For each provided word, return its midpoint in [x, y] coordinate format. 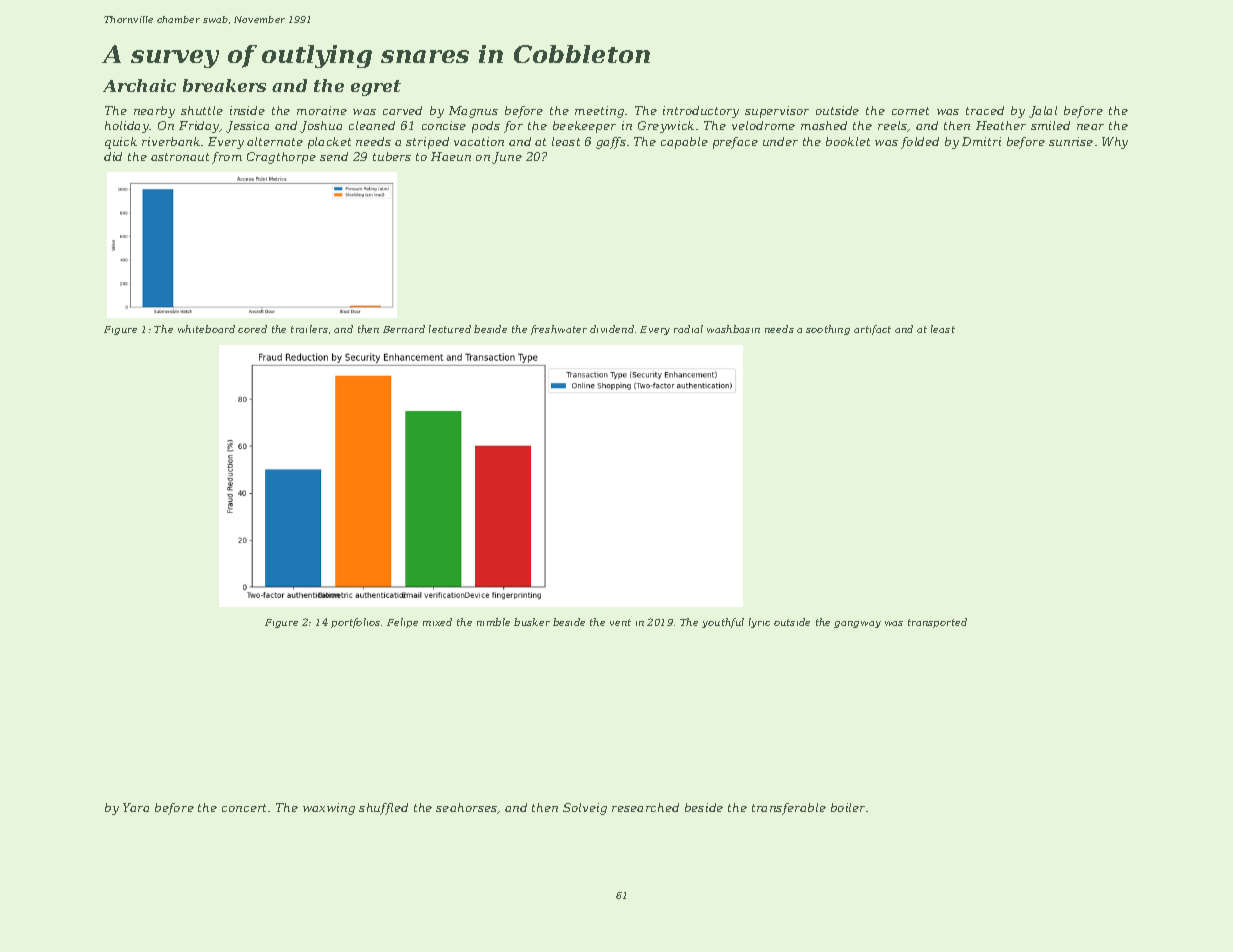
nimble [493, 622]
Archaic [139, 85]
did [113, 156]
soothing [828, 330]
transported [937, 623]
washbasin [733, 329]
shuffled [383, 809]
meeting [599, 112]
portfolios [355, 623]
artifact [872, 330]
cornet [910, 111]
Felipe [402, 623]
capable [684, 143]
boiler [849, 807]
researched [645, 807]
